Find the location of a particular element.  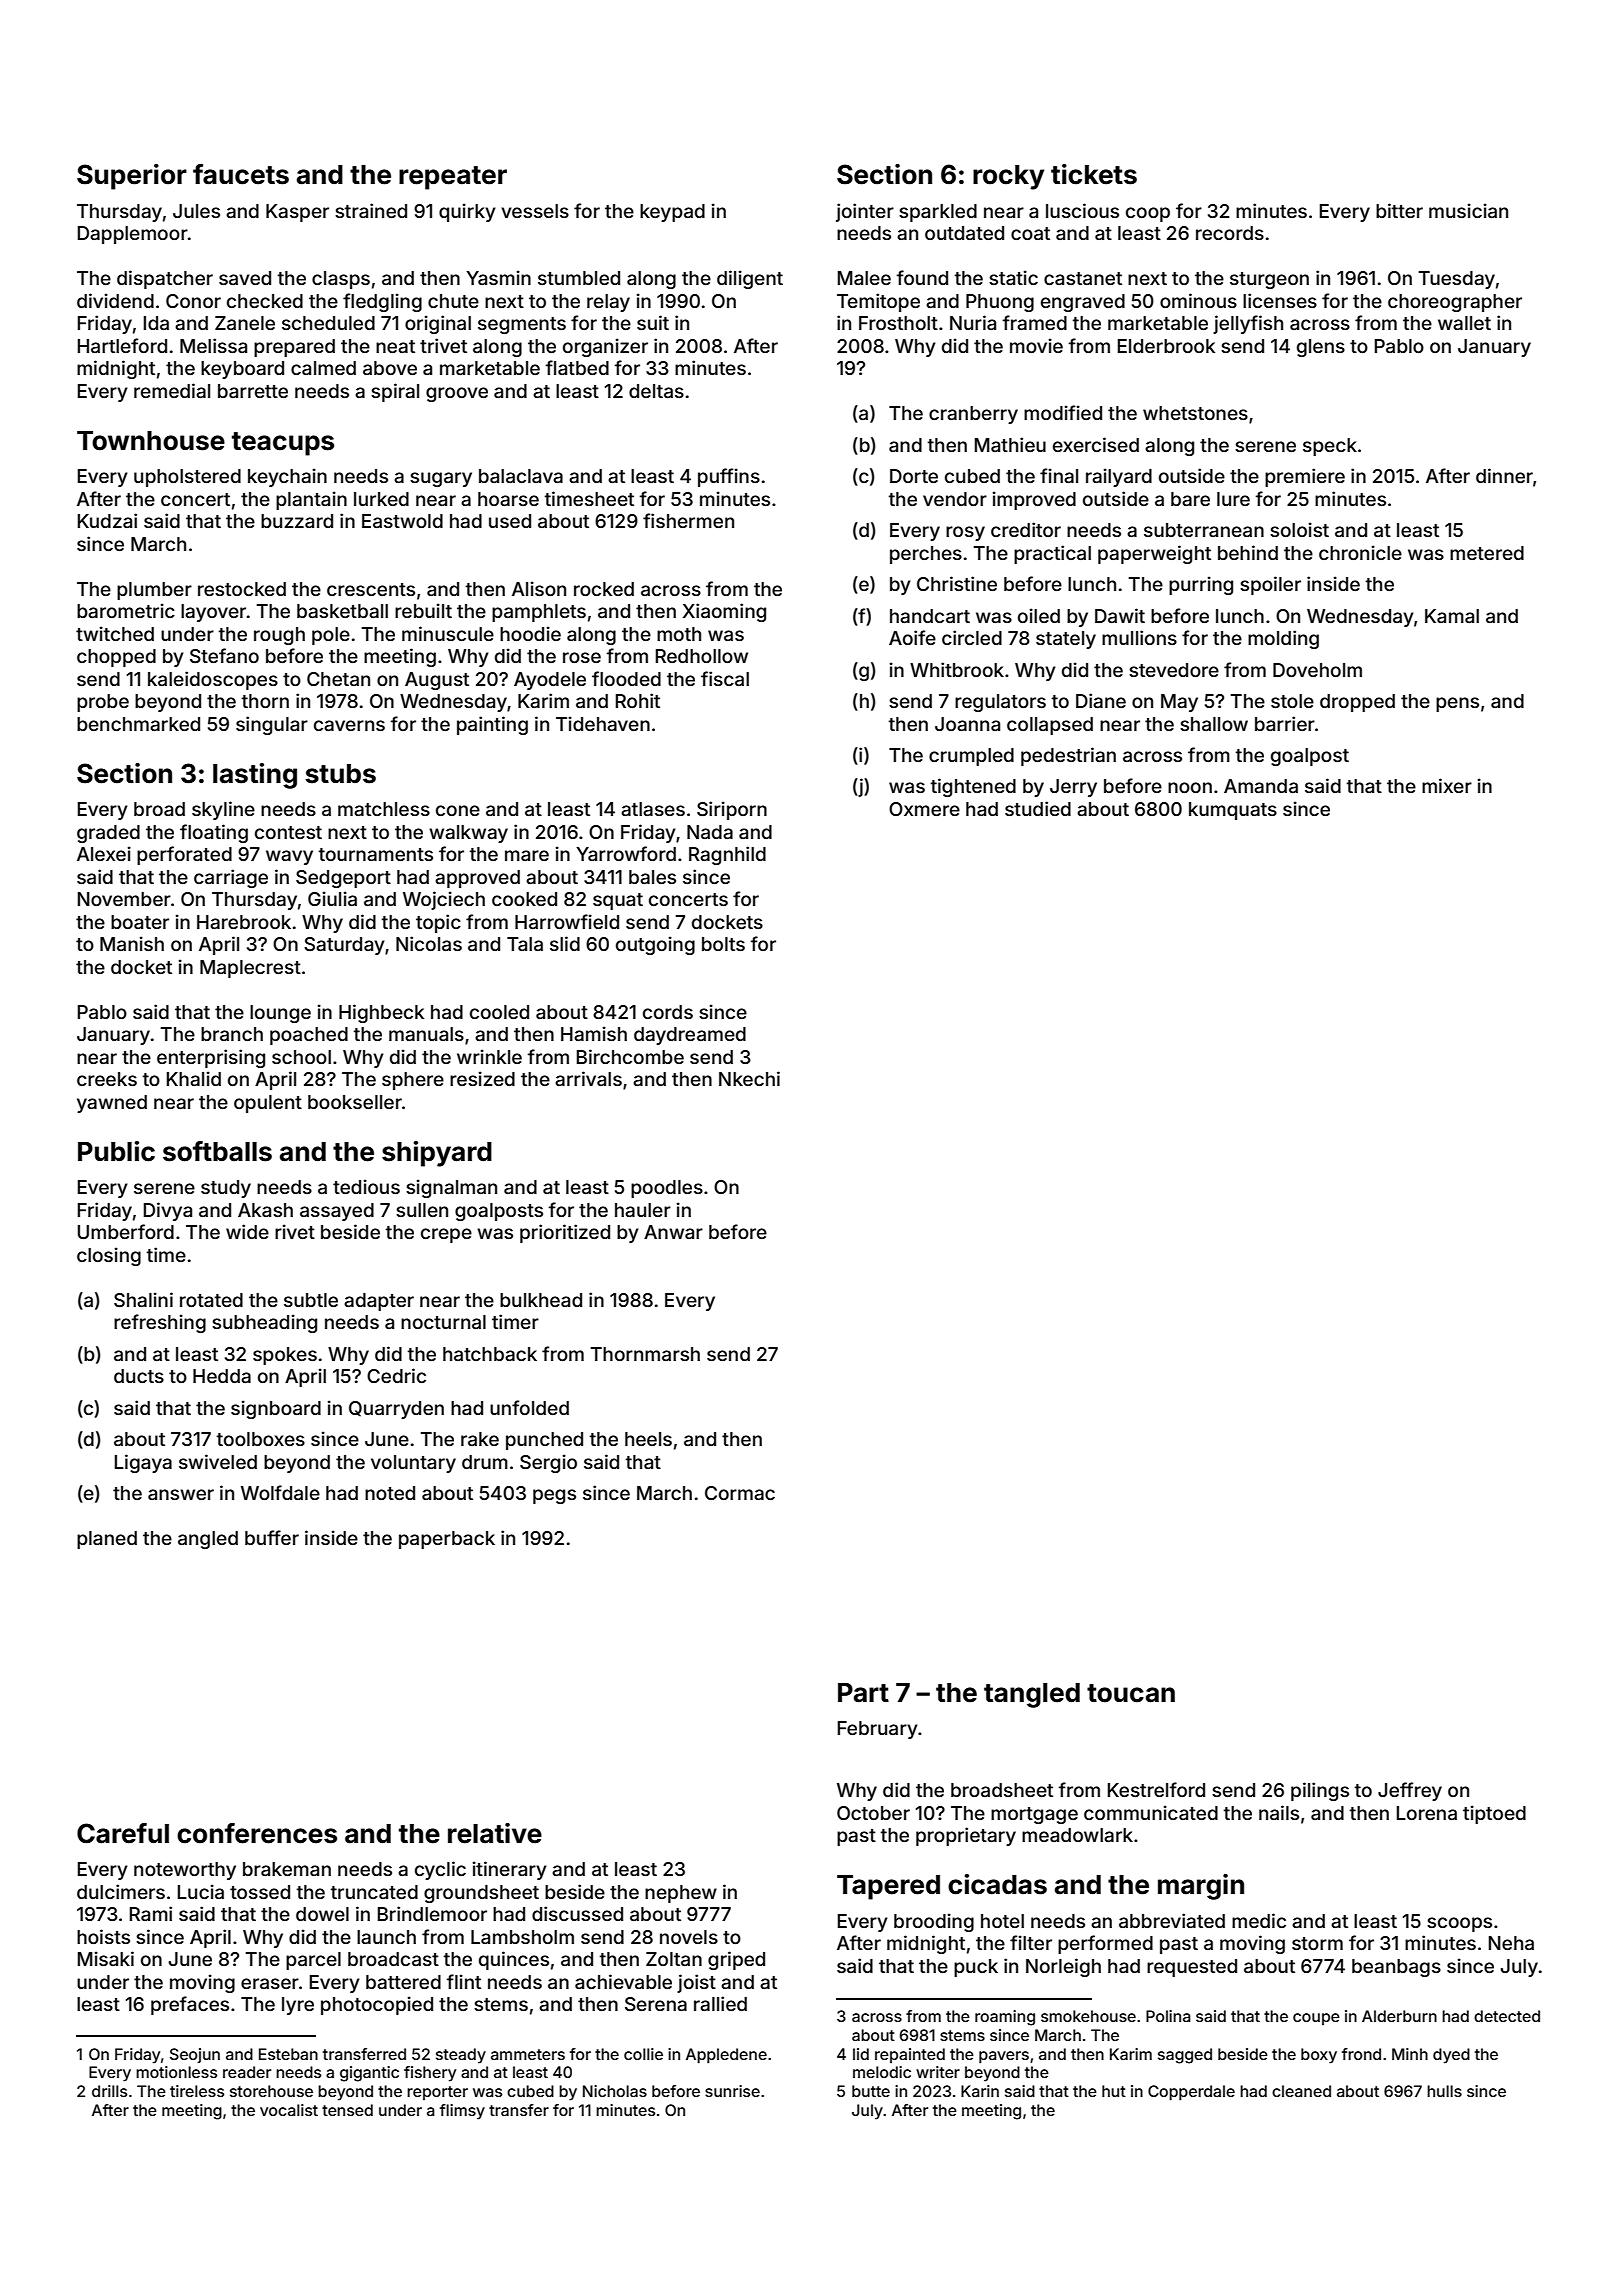

Wojciech is located at coordinates (444, 900).
